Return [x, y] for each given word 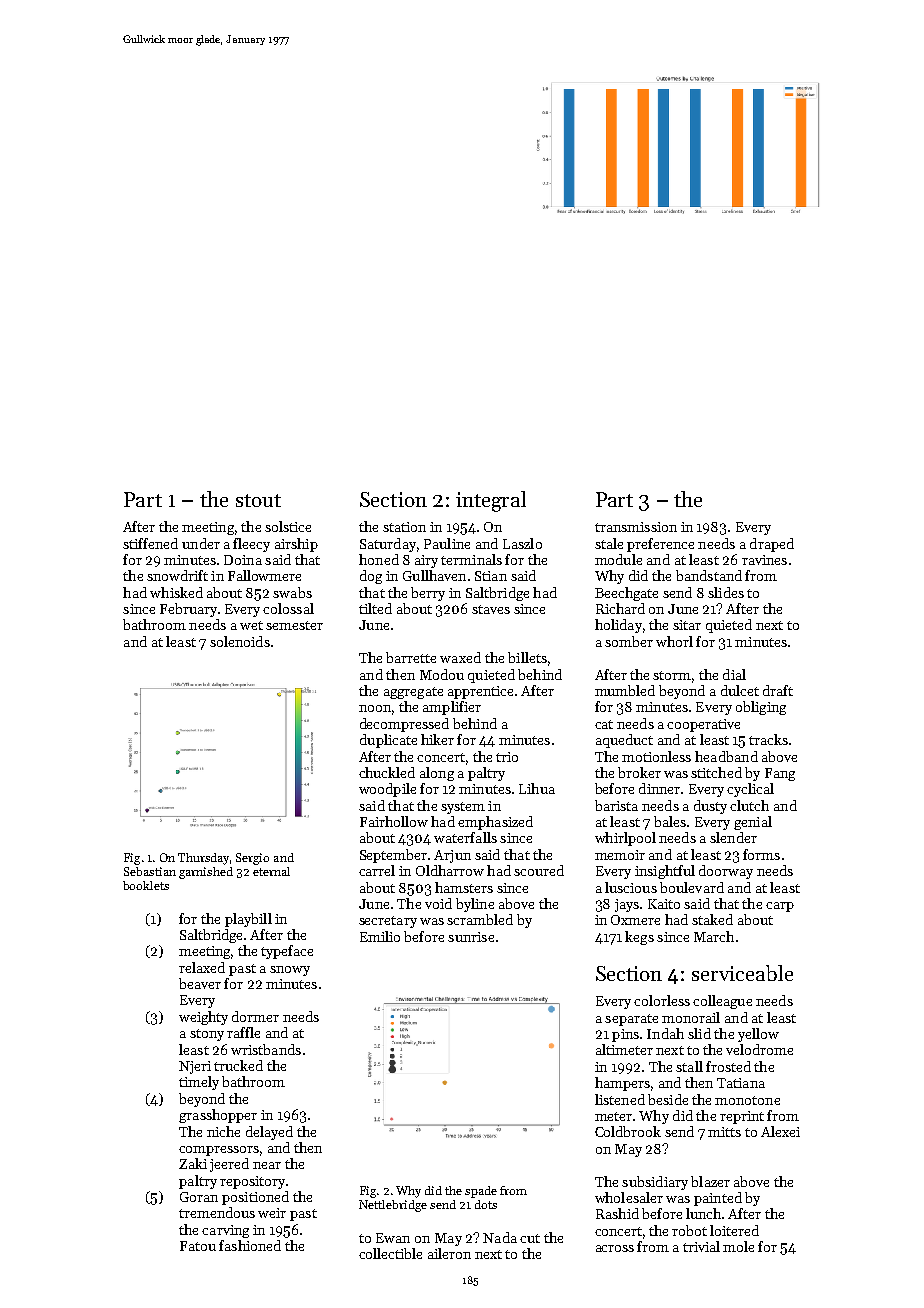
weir [272, 1213]
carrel [377, 870]
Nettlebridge [393, 1206]
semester [294, 625]
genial [753, 823]
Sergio [252, 859]
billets [527, 657]
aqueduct [624, 741]
